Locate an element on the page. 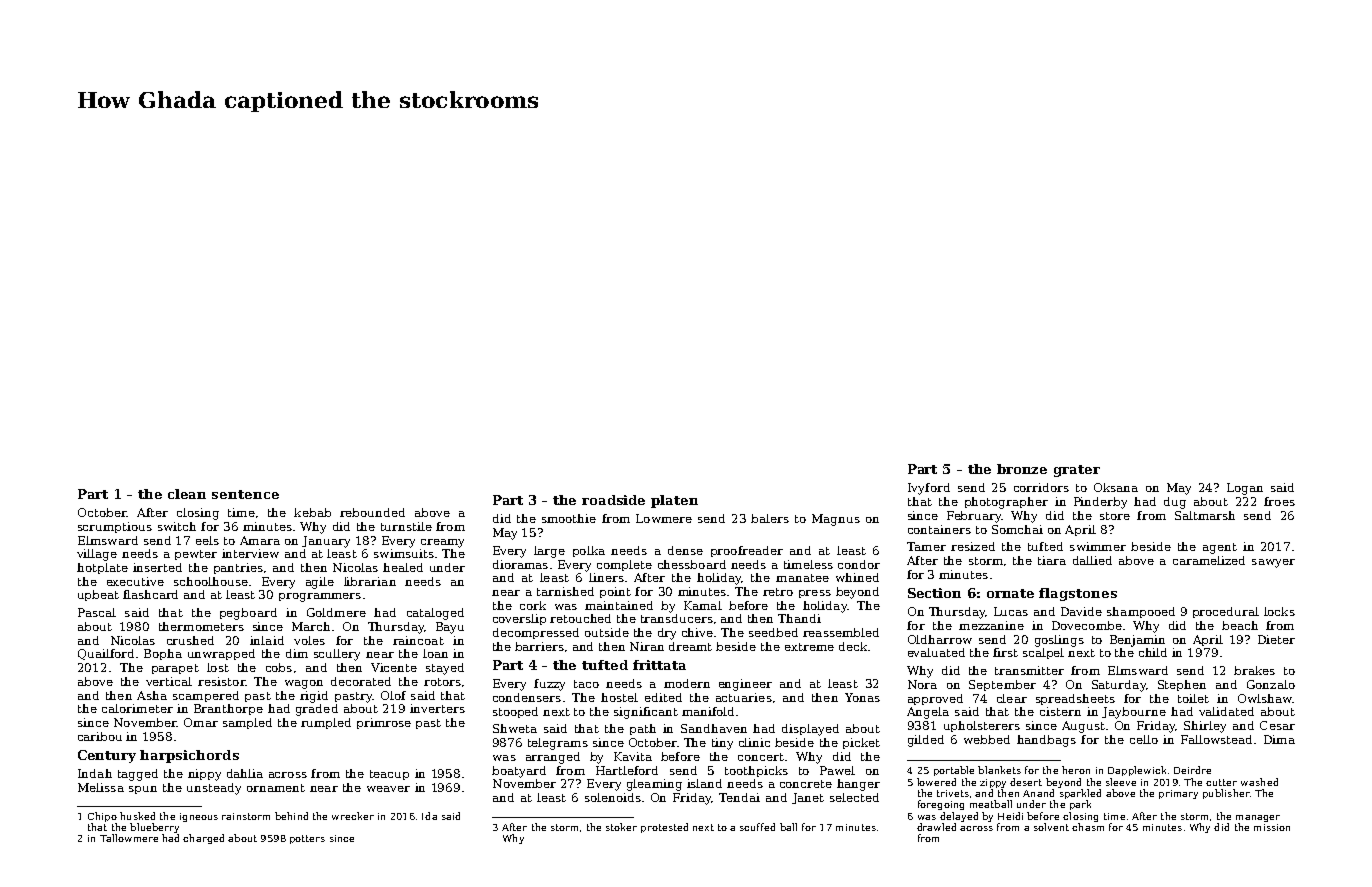 The width and height of the page is (1372, 887). Melissa is located at coordinates (101, 787).
